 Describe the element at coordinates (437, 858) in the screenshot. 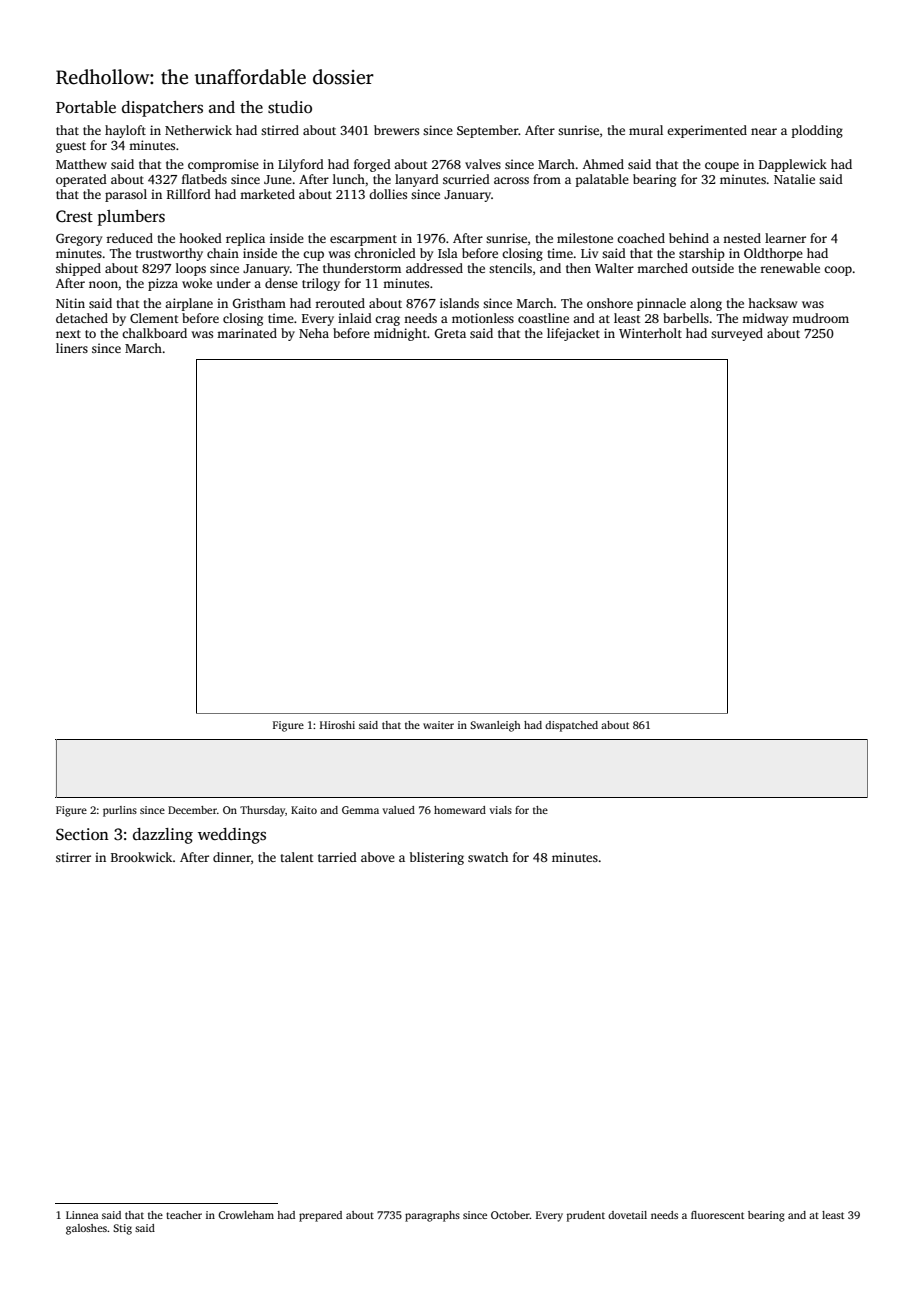

I see `blistering` at that location.
